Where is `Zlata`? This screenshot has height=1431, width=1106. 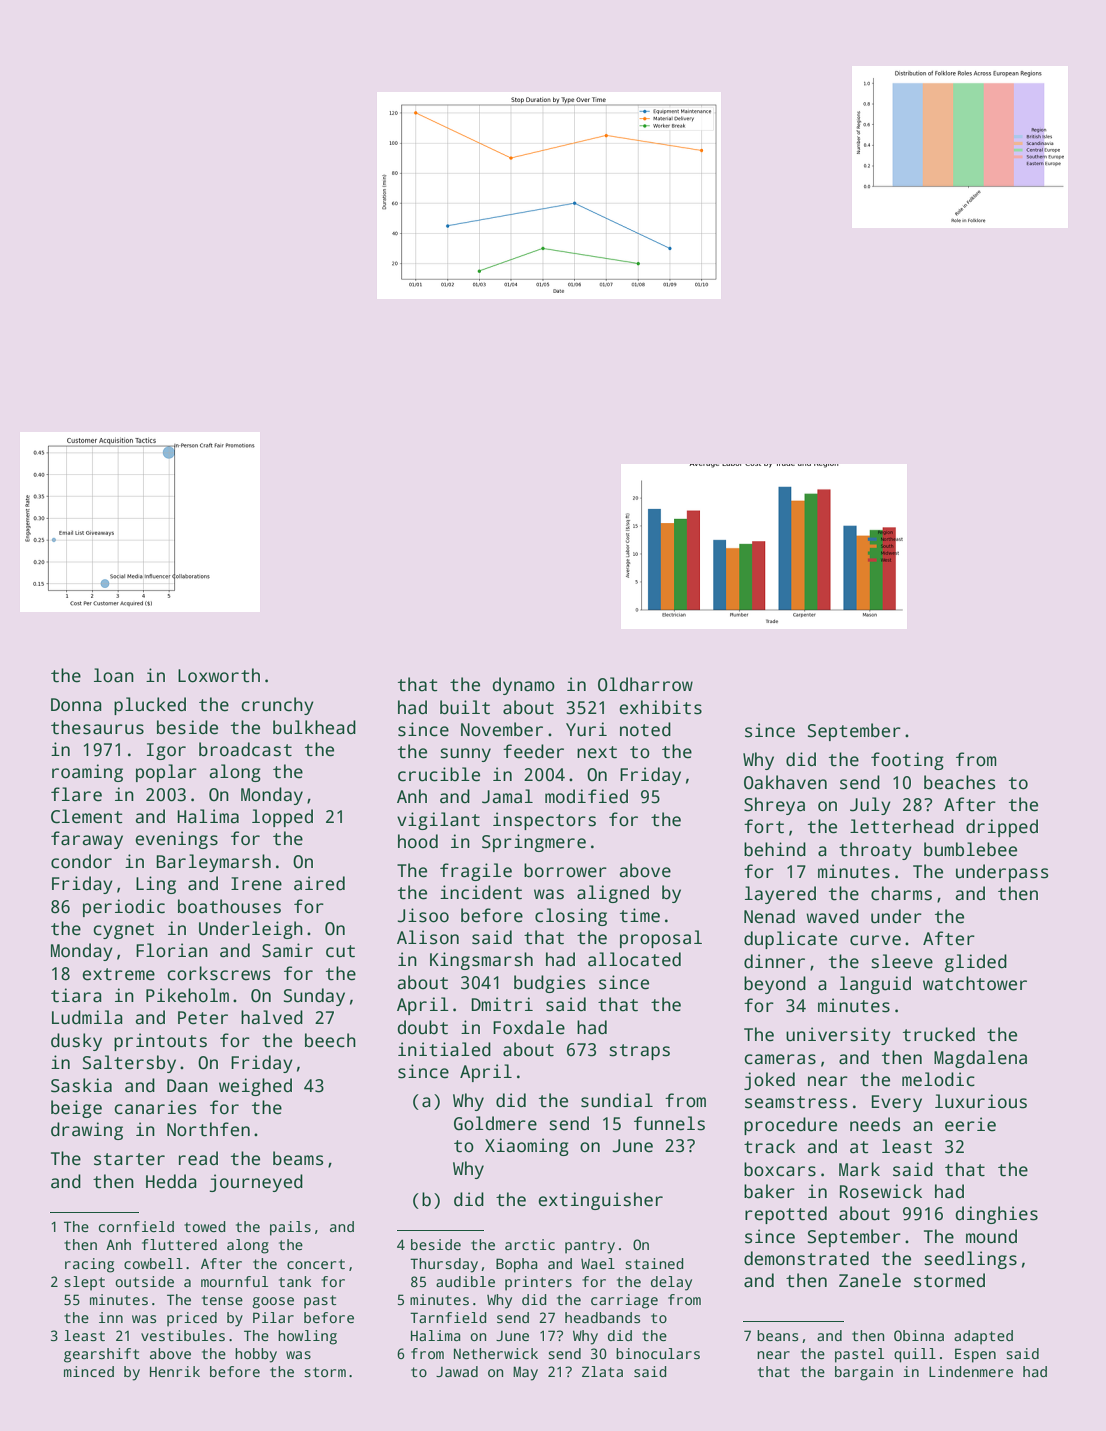
Zlata is located at coordinates (602, 1371).
